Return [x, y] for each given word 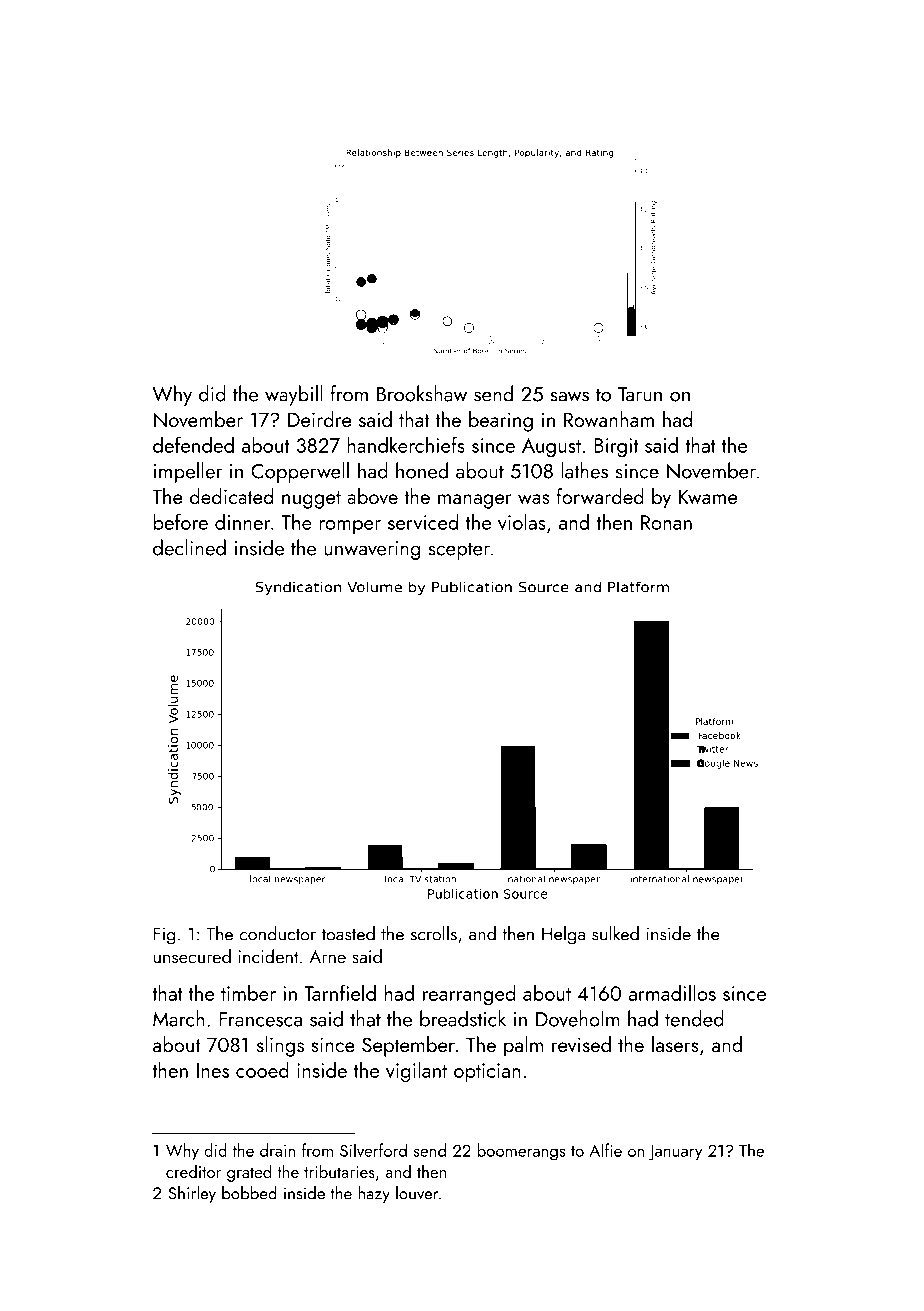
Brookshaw [422, 393]
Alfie [605, 1150]
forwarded [600, 496]
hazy [374, 1194]
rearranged [469, 995]
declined [189, 547]
